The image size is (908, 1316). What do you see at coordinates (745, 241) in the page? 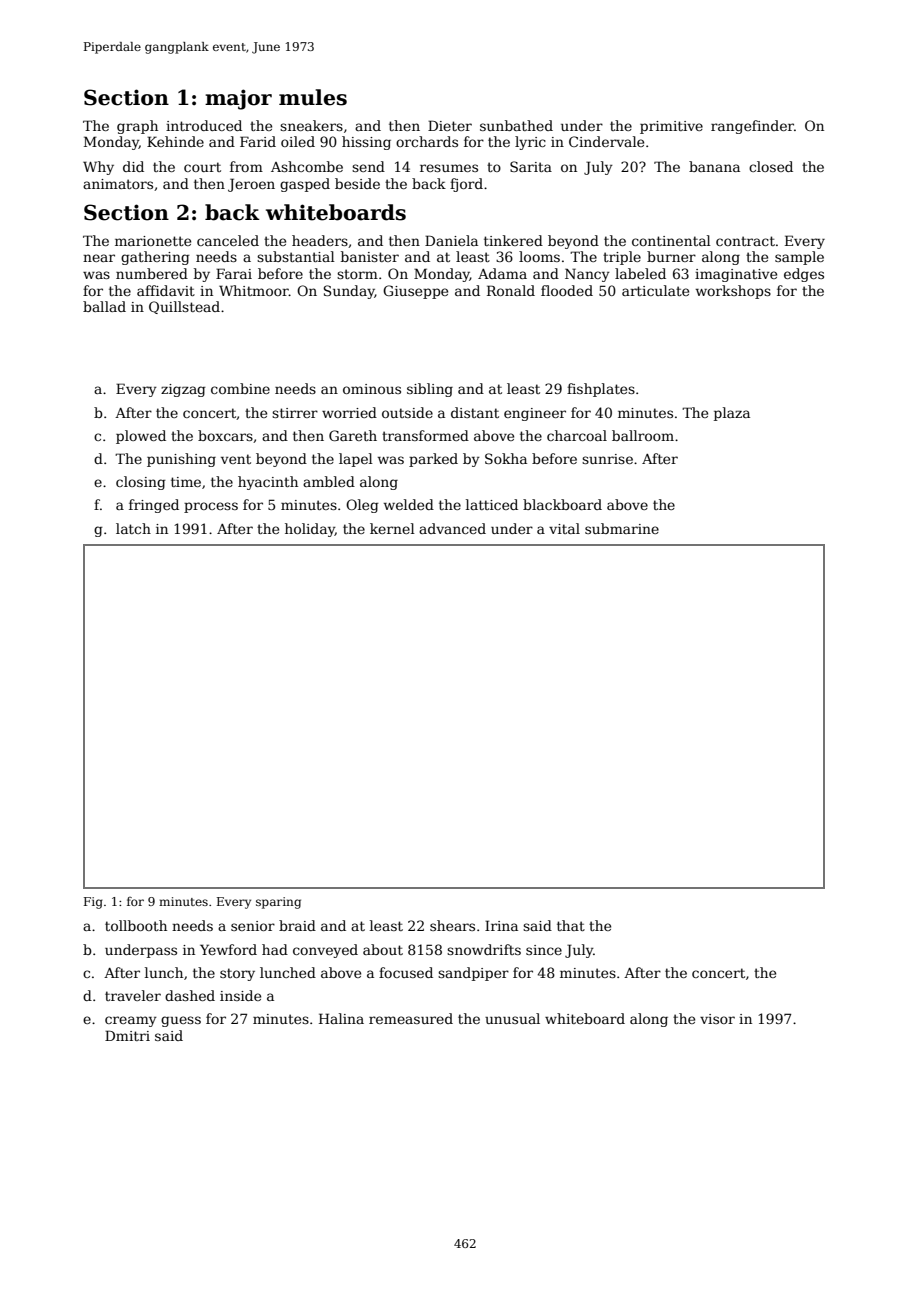
I see `contract` at bounding box center [745, 241].
